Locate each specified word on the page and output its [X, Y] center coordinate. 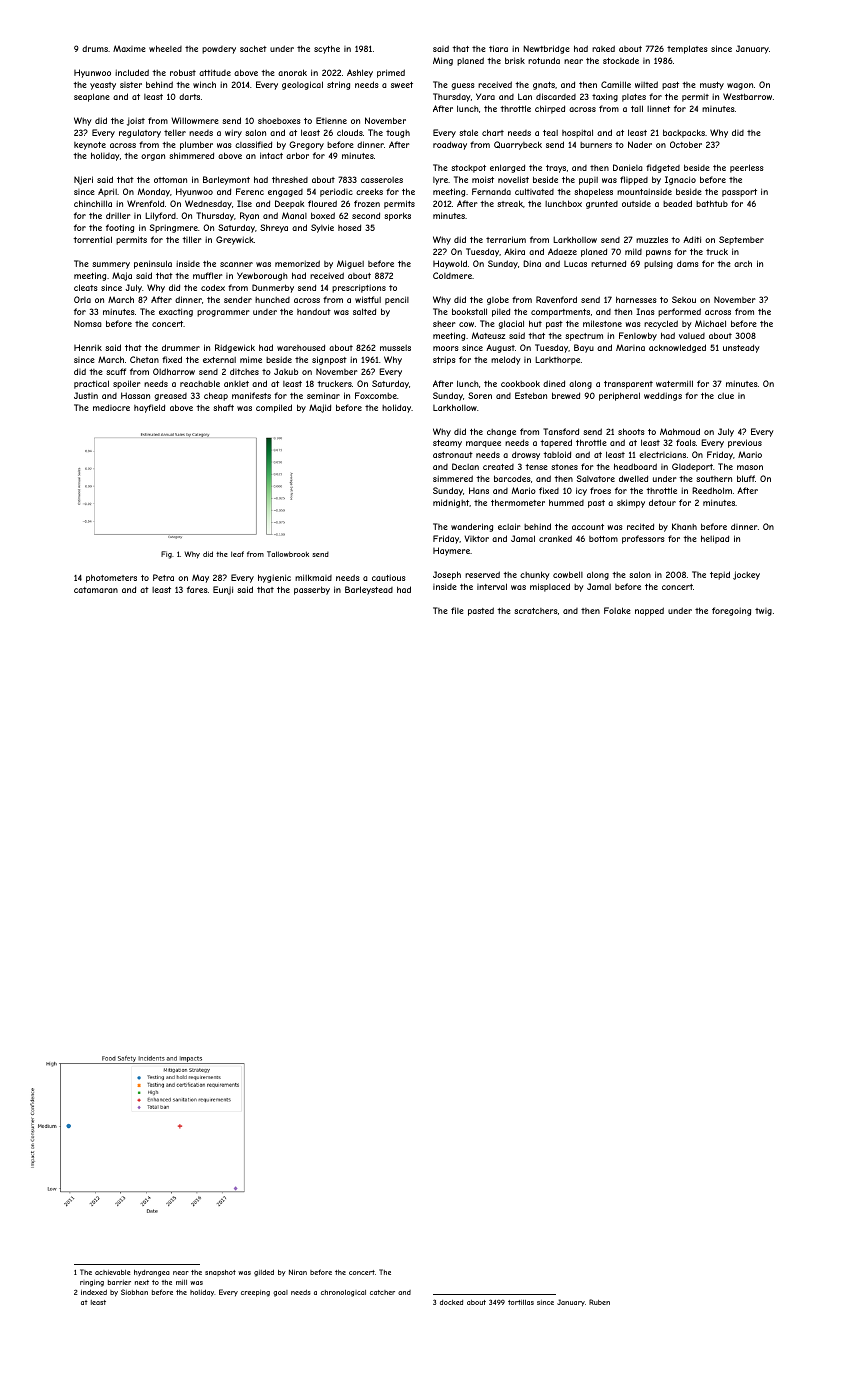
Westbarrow [747, 96]
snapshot [220, 1273]
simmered [453, 478]
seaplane [92, 97]
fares [197, 589]
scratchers [536, 611]
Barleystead [369, 590]
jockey [746, 575]
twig [763, 612]
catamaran [96, 590]
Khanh [684, 526]
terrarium [506, 239]
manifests [251, 395]
